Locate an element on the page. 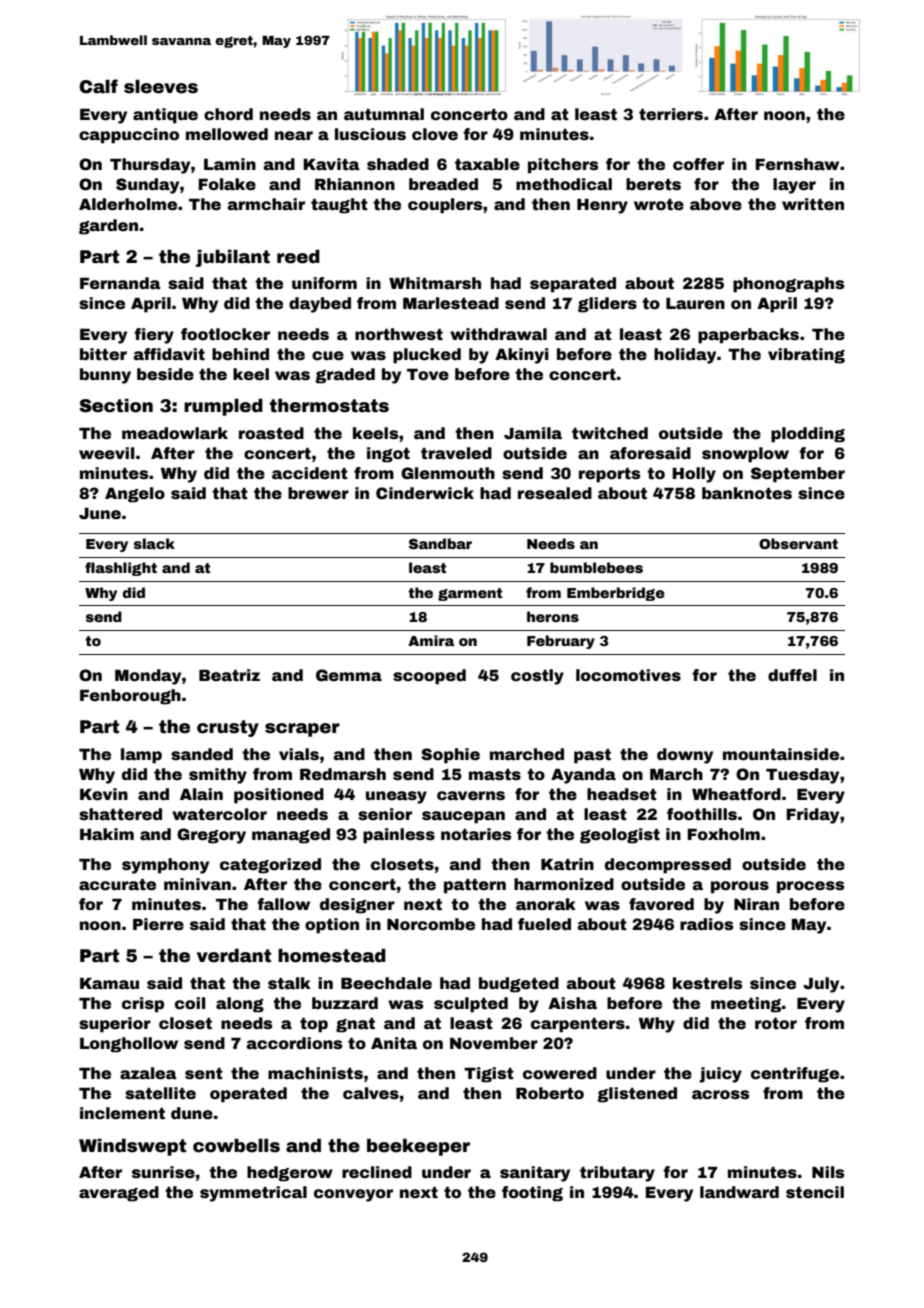 The width and height of the document is (924, 1308). kestrels is located at coordinates (707, 983).
